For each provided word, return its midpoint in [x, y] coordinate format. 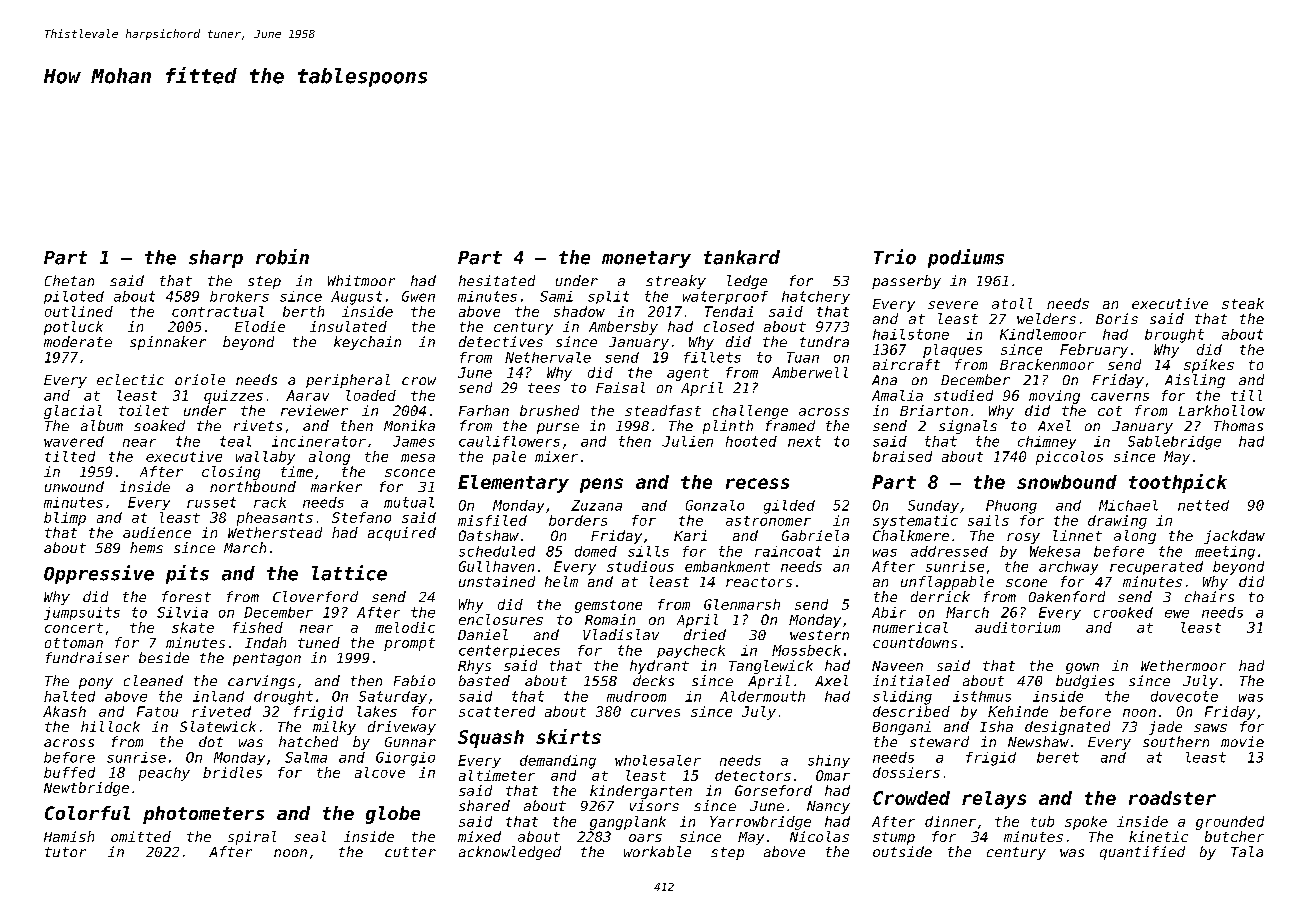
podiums [966, 258]
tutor [65, 852]
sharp [216, 259]
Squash [491, 739]
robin [282, 257]
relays [994, 800]
